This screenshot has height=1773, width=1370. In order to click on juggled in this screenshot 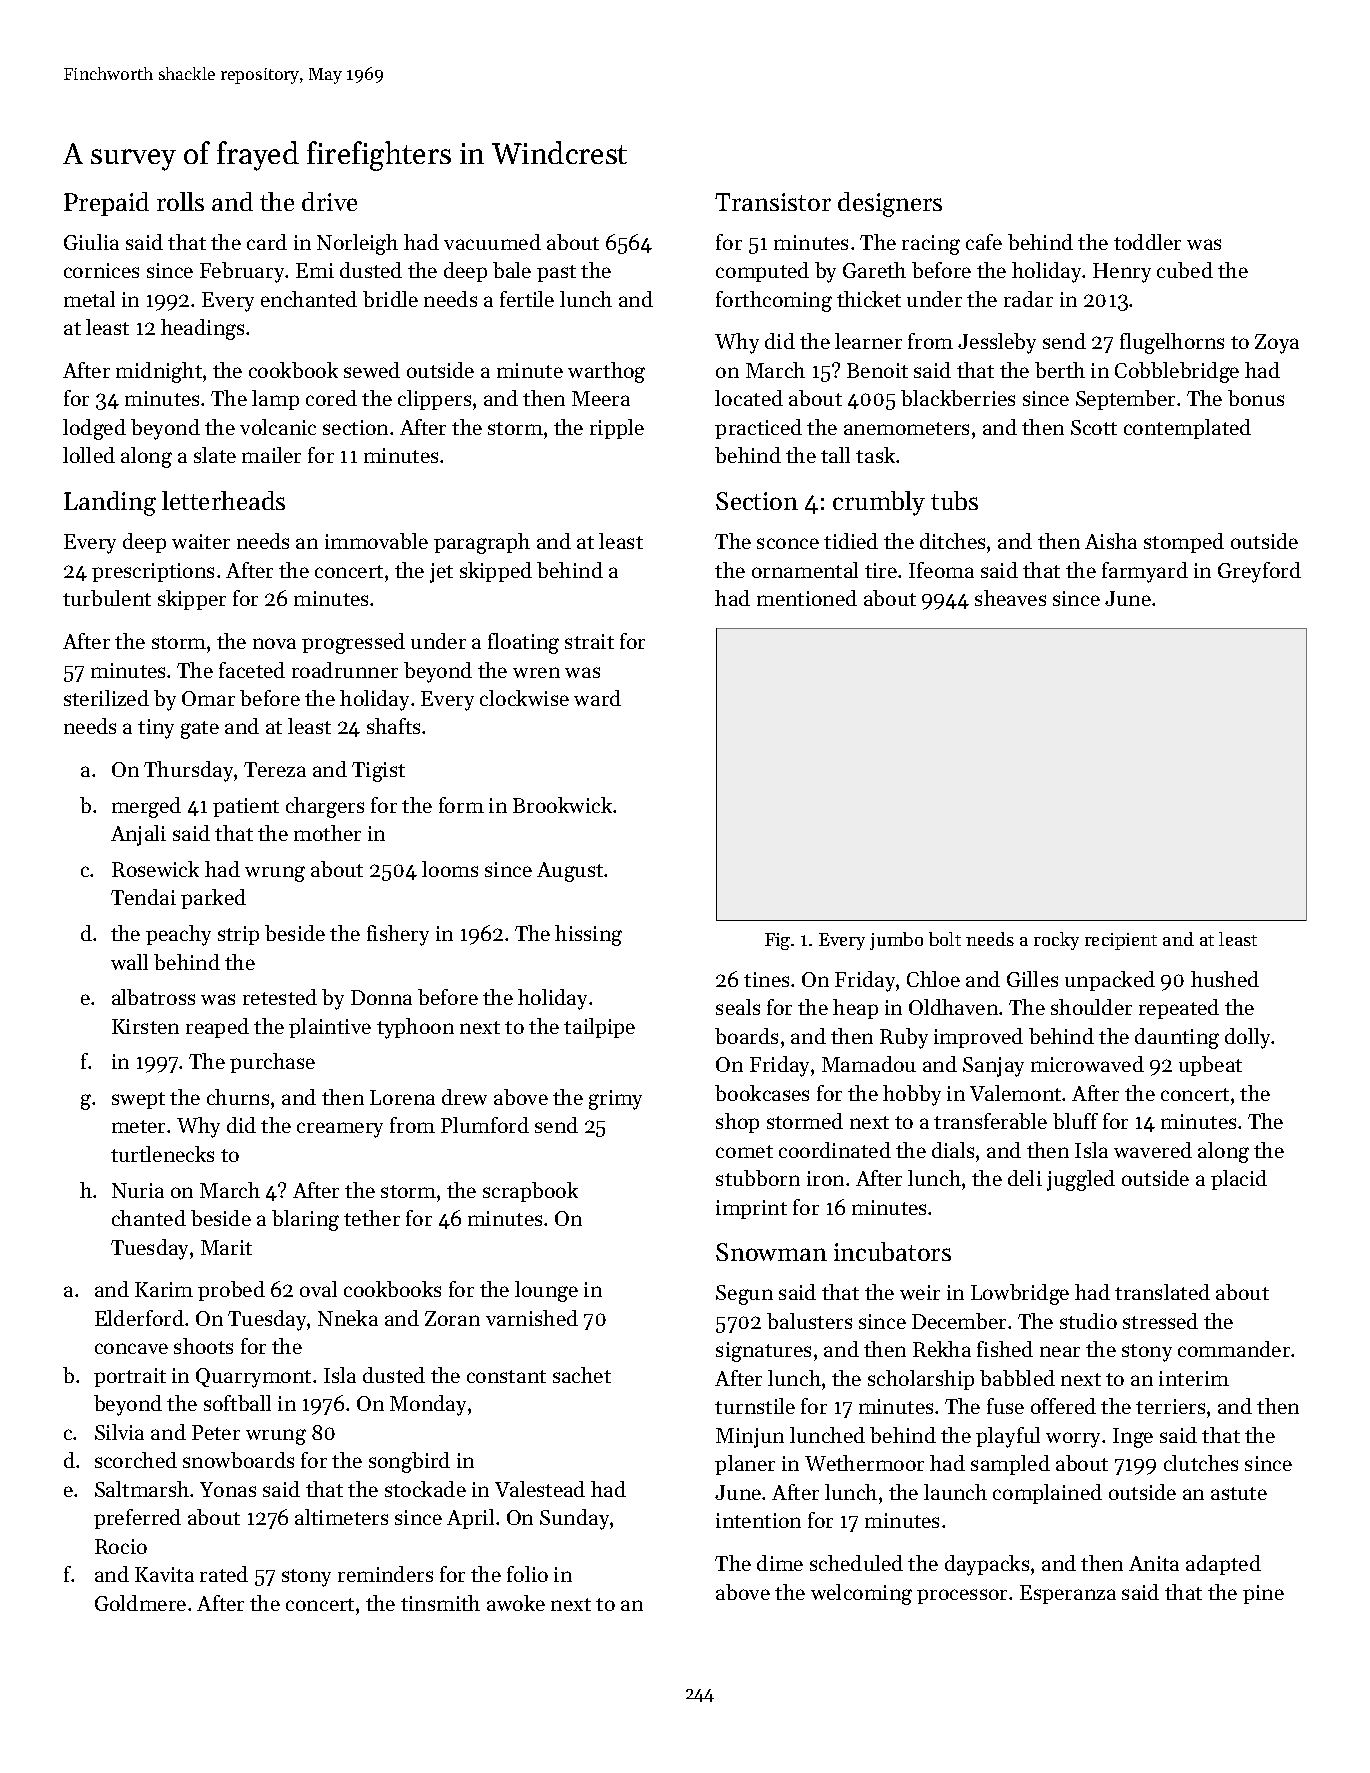, I will do `click(1081, 1180)`.
